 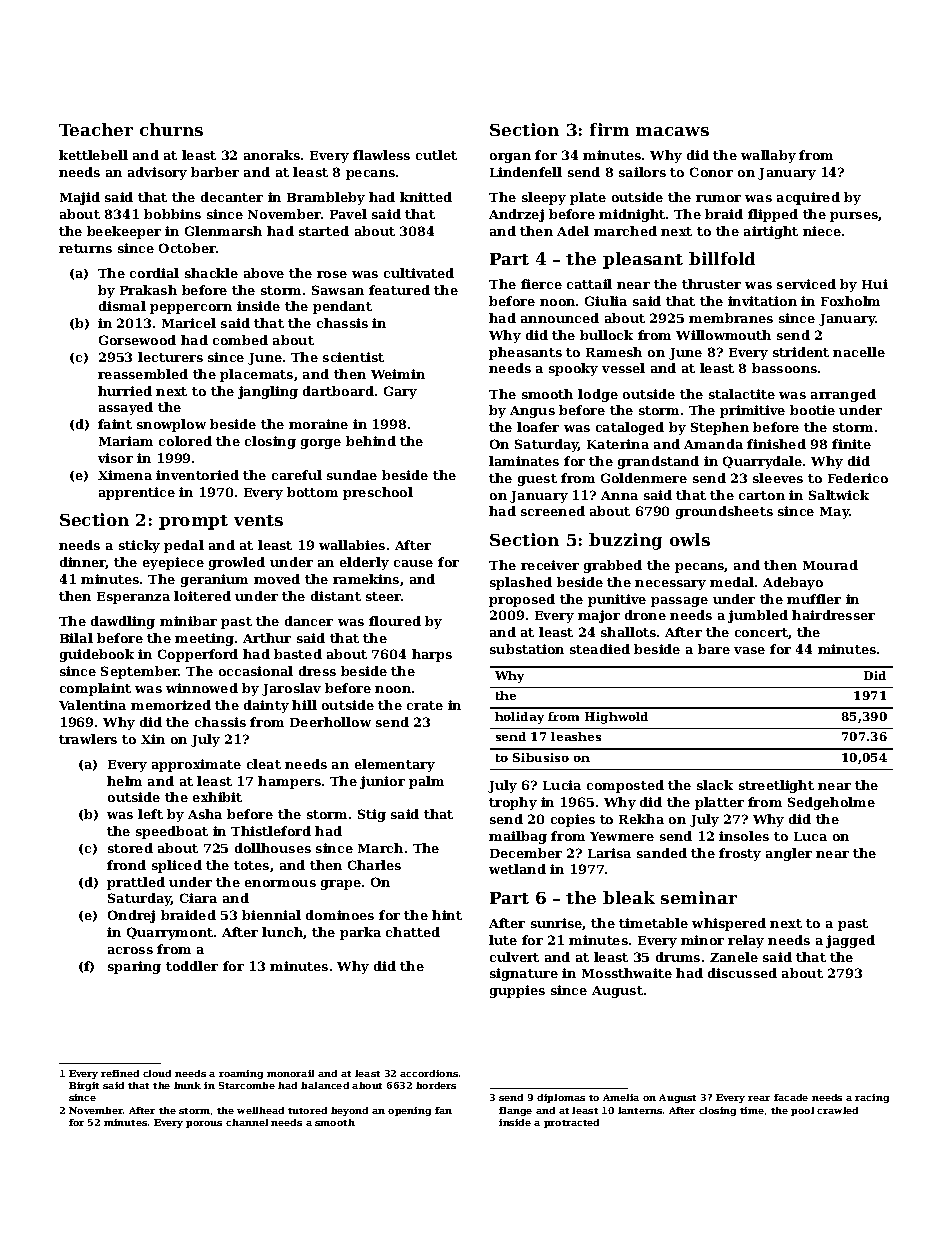 I want to click on Teacher, so click(x=96, y=129).
